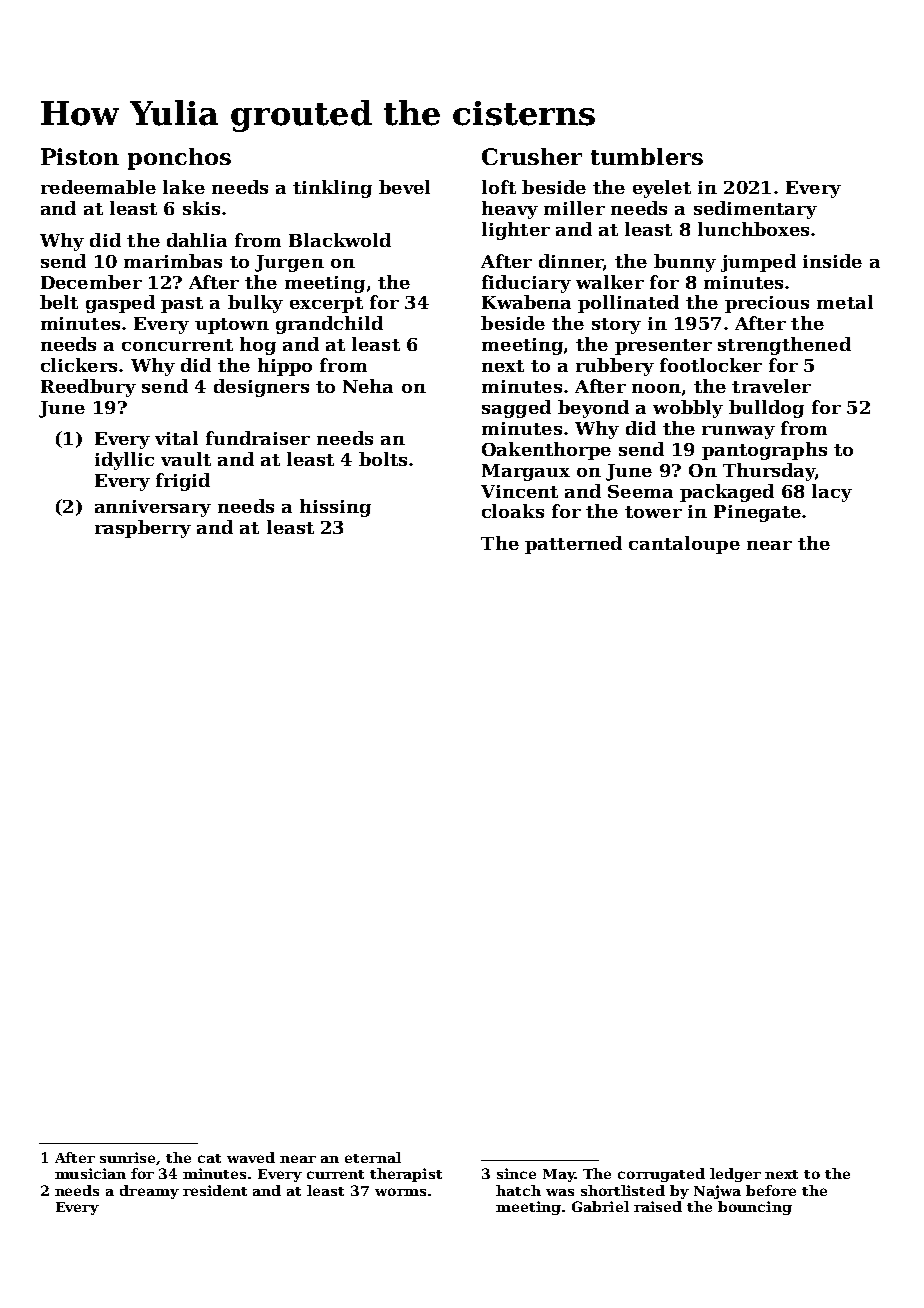  What do you see at coordinates (90, 1173) in the image?
I see `musician` at bounding box center [90, 1173].
